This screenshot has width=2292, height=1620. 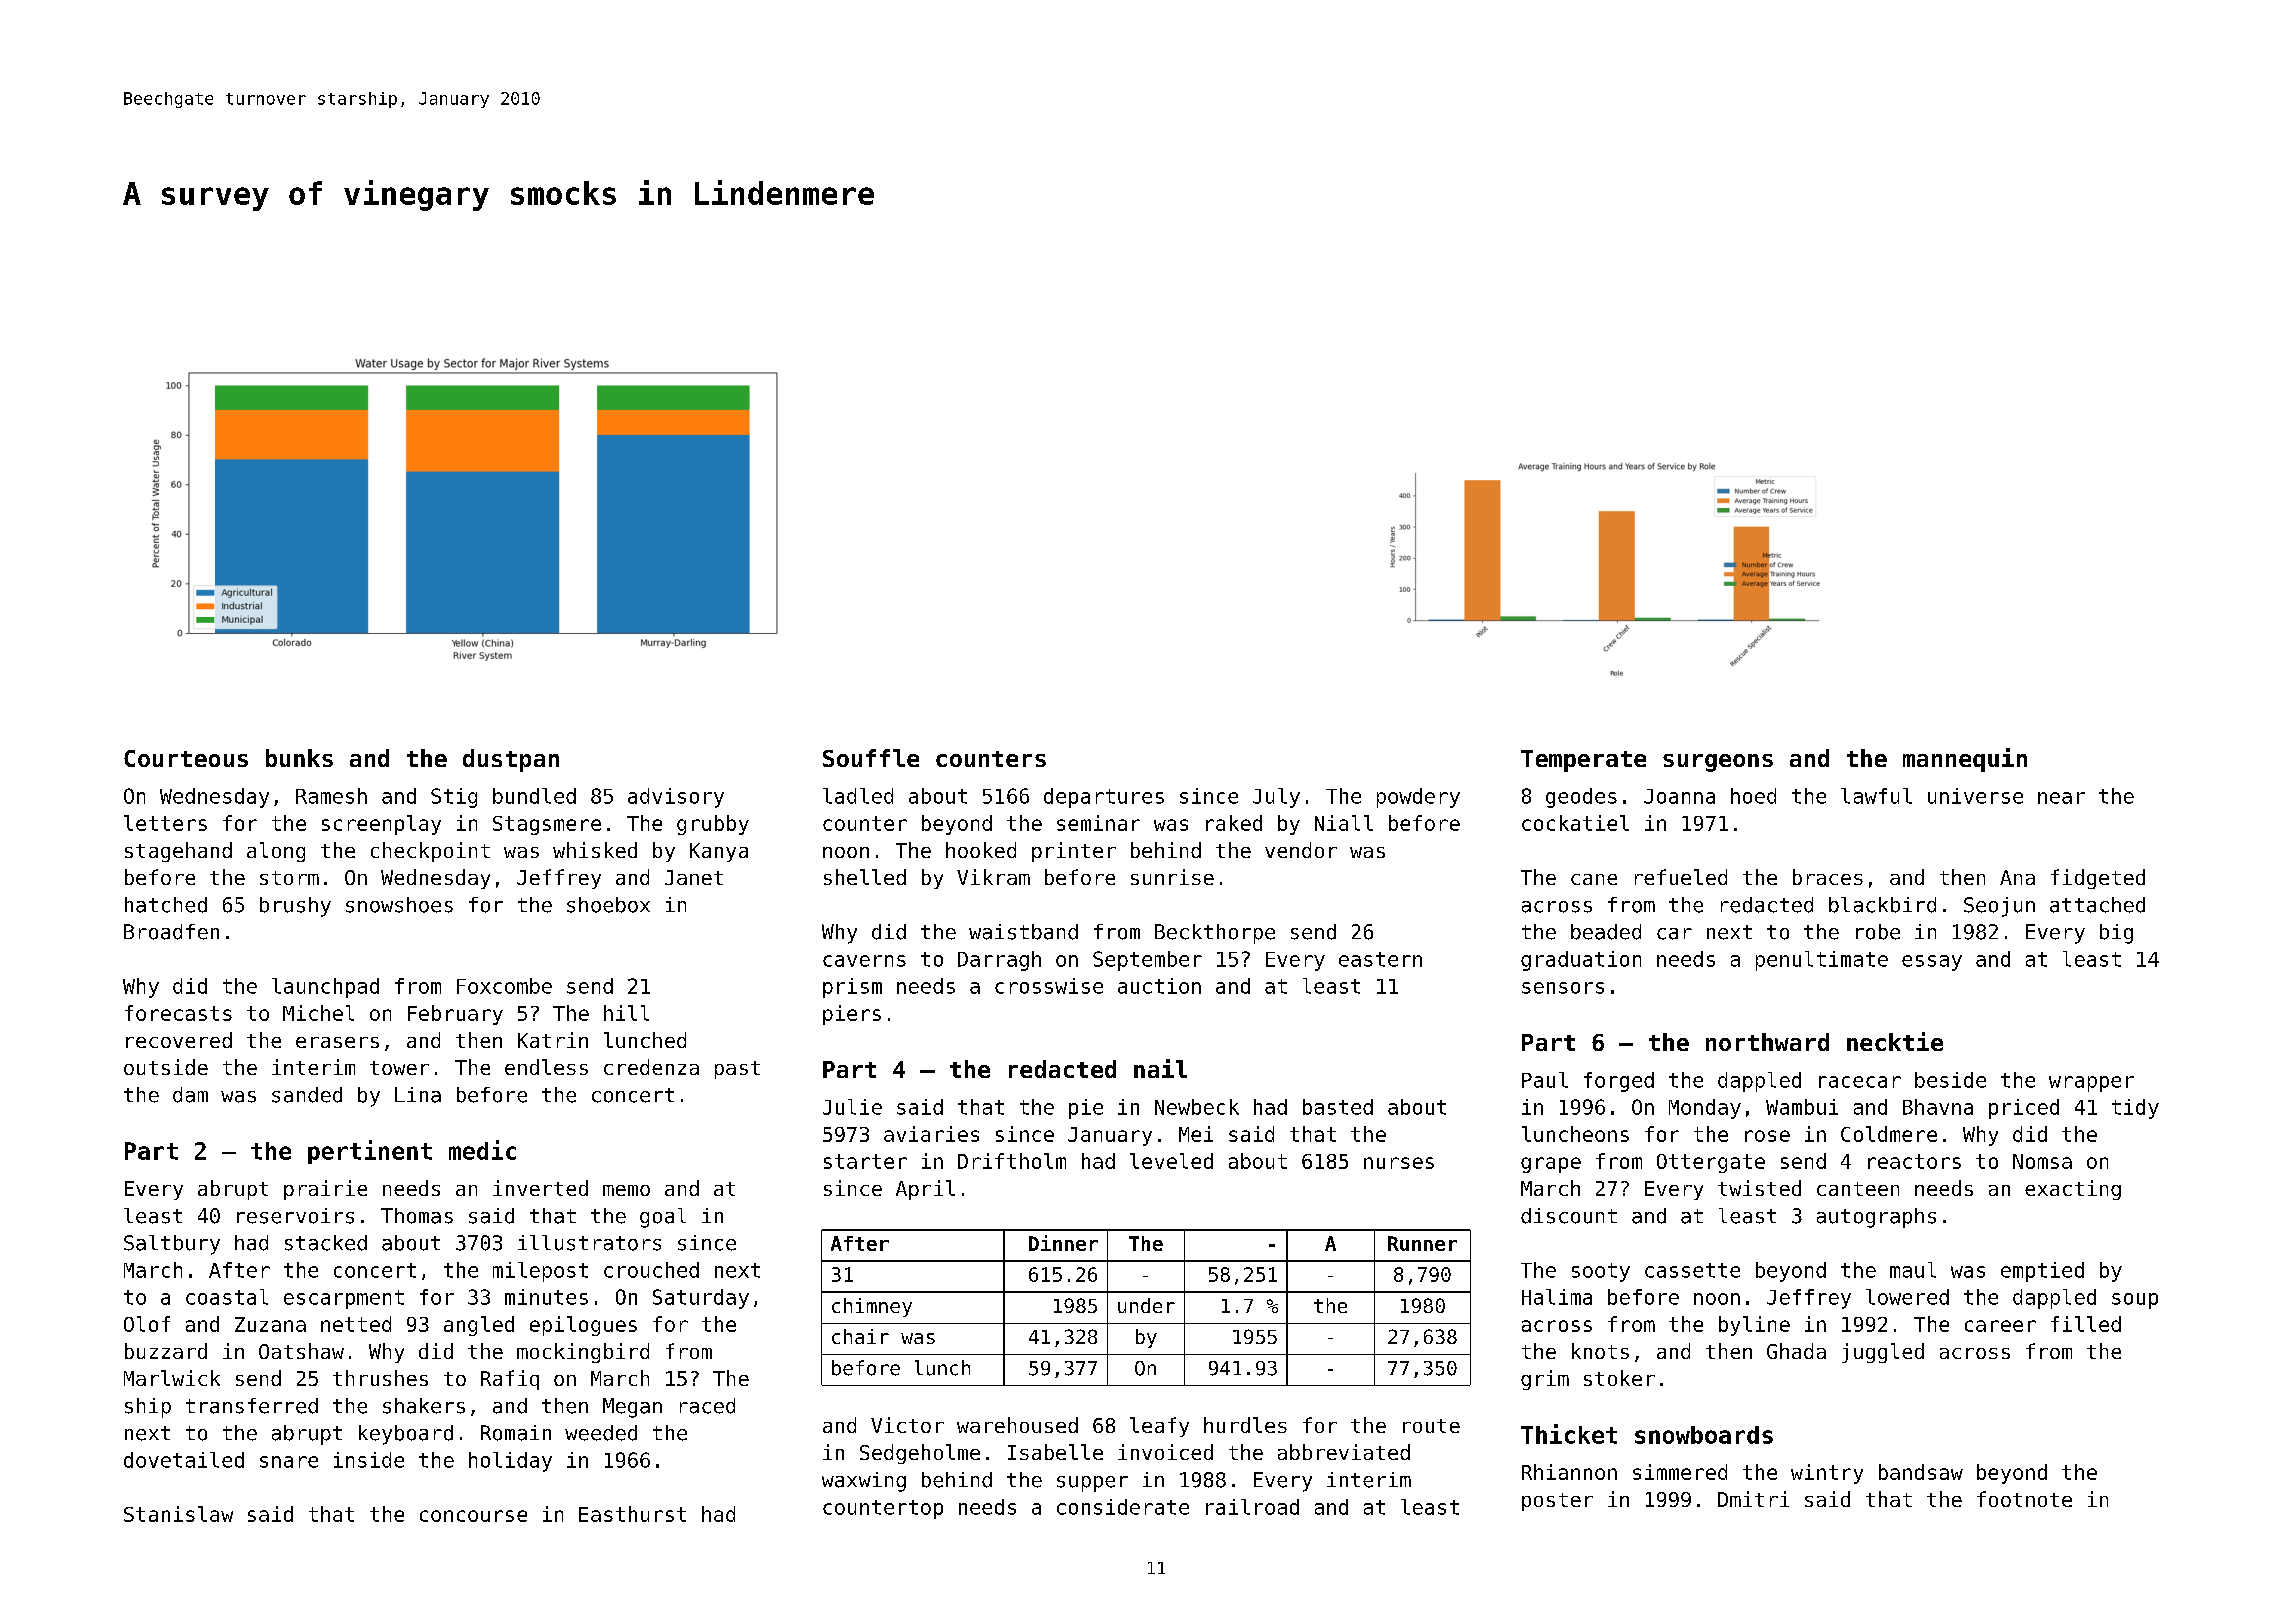 What do you see at coordinates (651, 1067) in the screenshot?
I see `credenza` at bounding box center [651, 1067].
